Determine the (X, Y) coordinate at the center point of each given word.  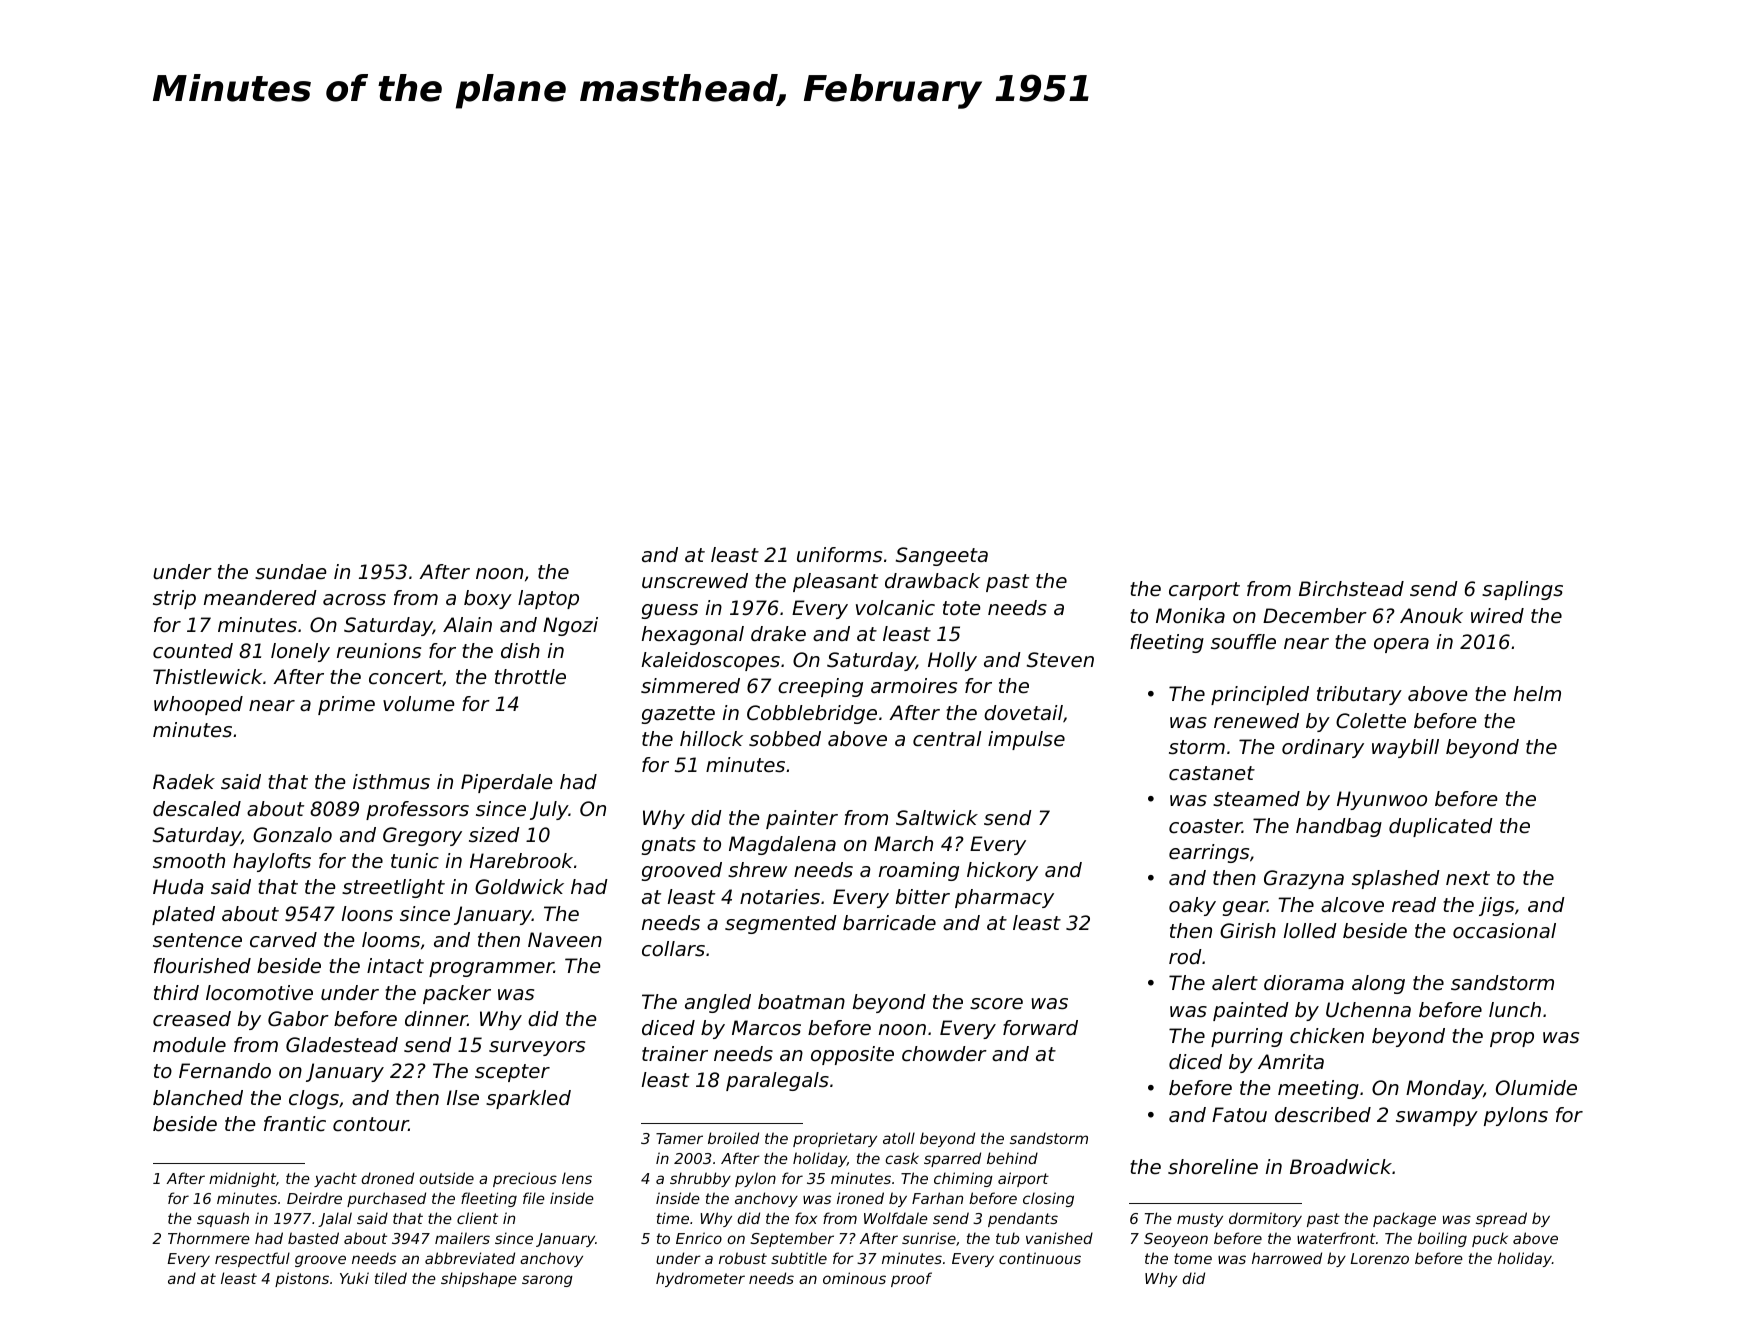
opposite (852, 1055)
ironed (860, 1198)
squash (223, 1219)
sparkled (528, 1099)
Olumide (1536, 1088)
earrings (1209, 853)
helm (1537, 693)
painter (802, 819)
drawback (932, 581)
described (1323, 1115)
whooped (198, 705)
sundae (290, 572)
